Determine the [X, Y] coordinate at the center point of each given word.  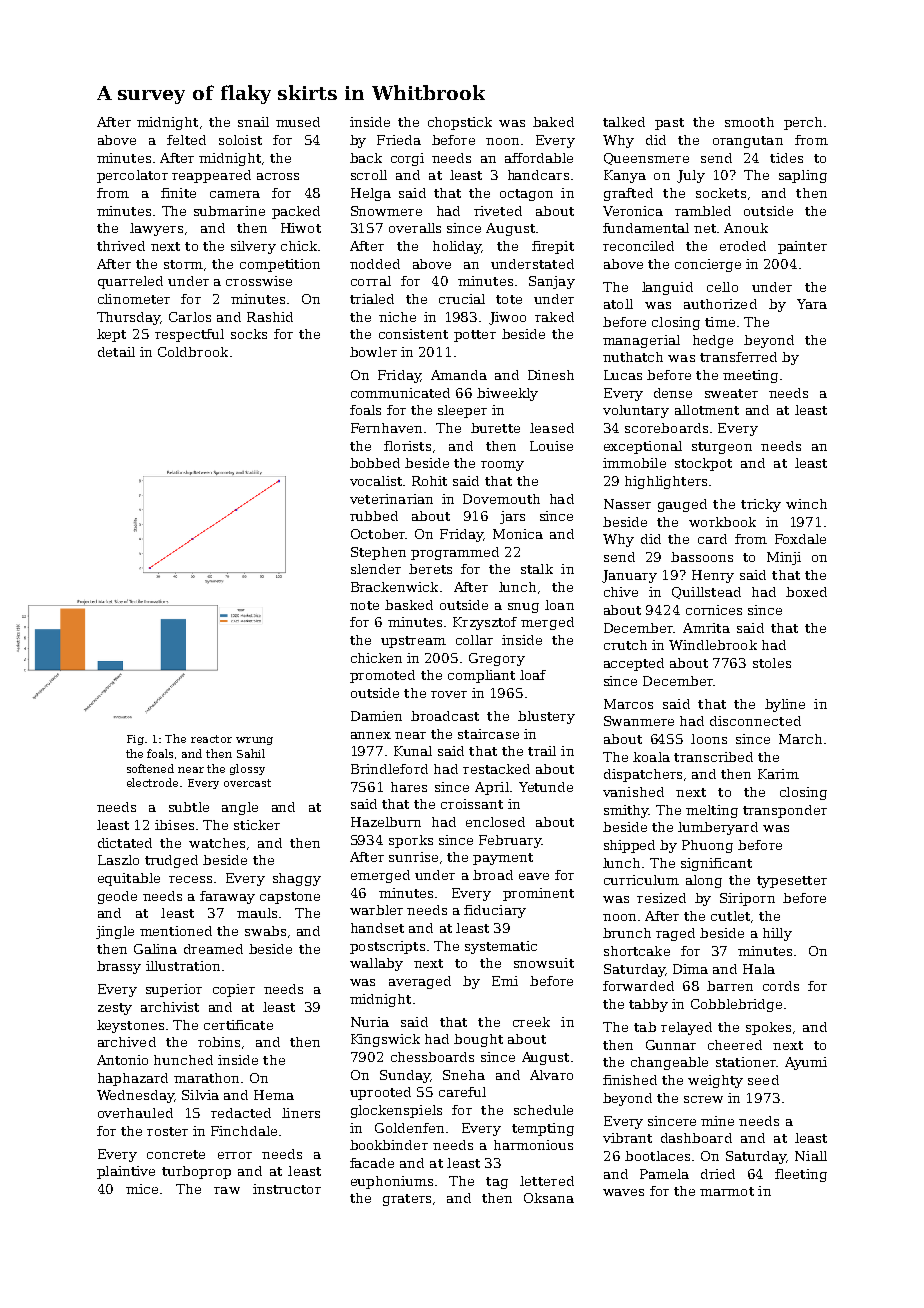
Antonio [122, 1060]
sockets [721, 193]
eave [534, 876]
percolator [132, 176]
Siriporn [747, 899]
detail [116, 352]
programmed [455, 553]
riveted [498, 211]
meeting [750, 376]
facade [372, 1163]
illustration [183, 966]
